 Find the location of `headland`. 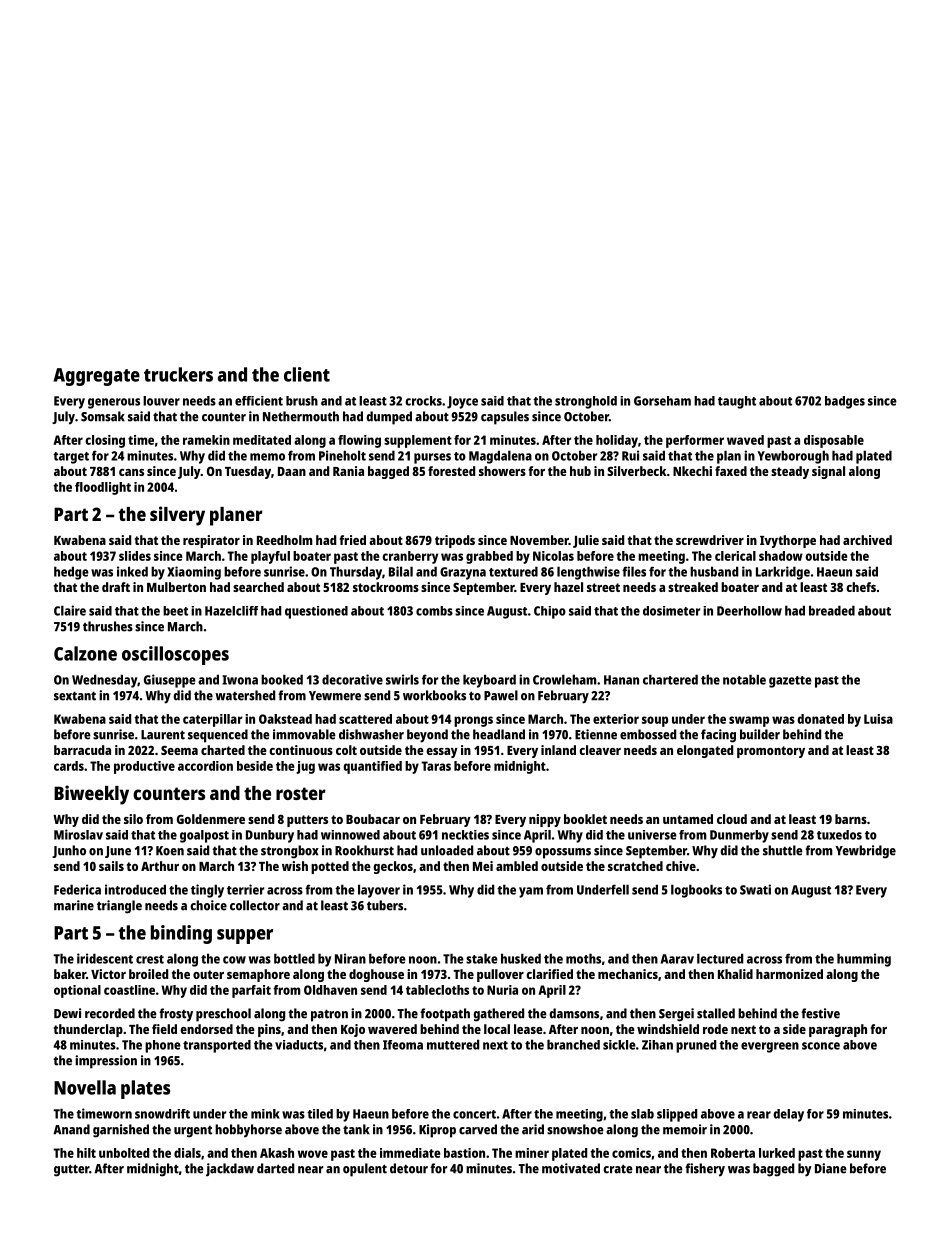

headland is located at coordinates (499, 734).
